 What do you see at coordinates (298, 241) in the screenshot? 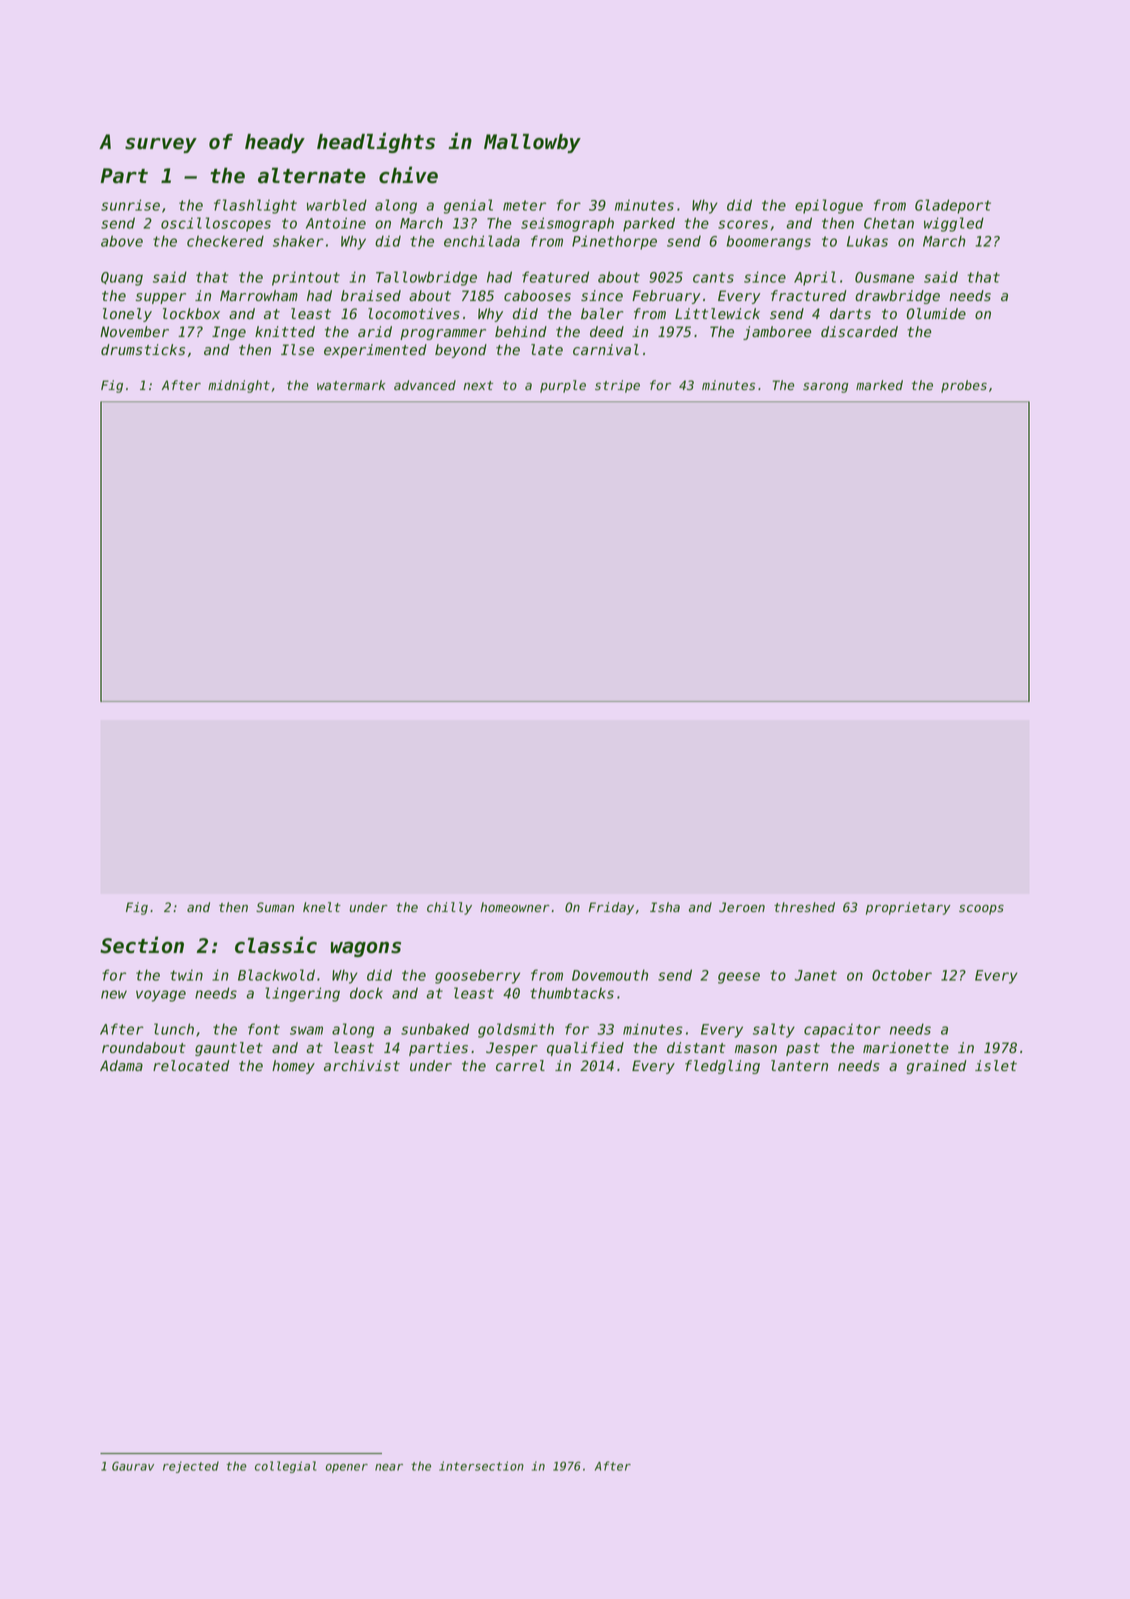
I see `shaker` at bounding box center [298, 241].
